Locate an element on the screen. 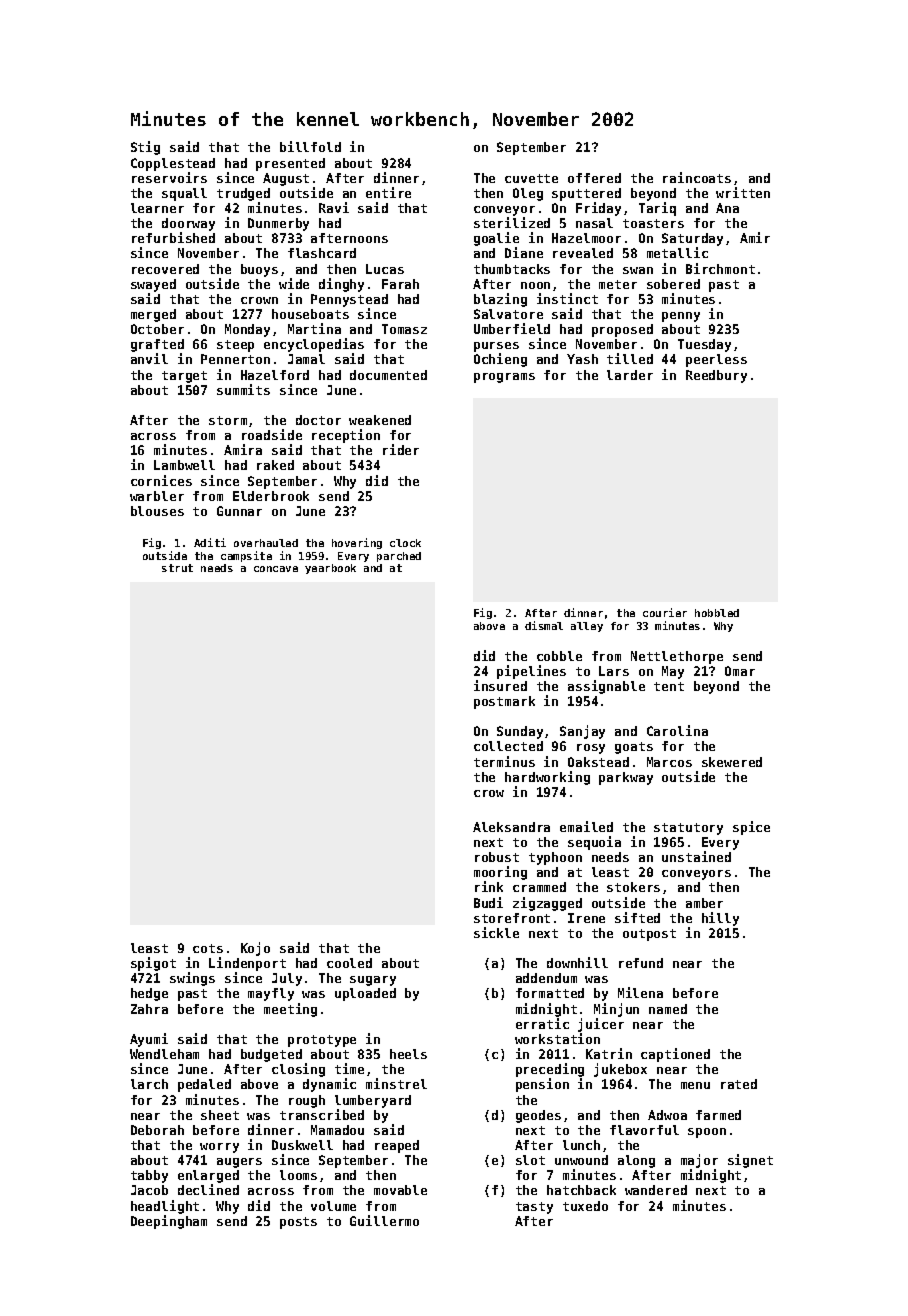 The width and height of the screenshot is (908, 1316). Lambwell is located at coordinates (184, 465).
